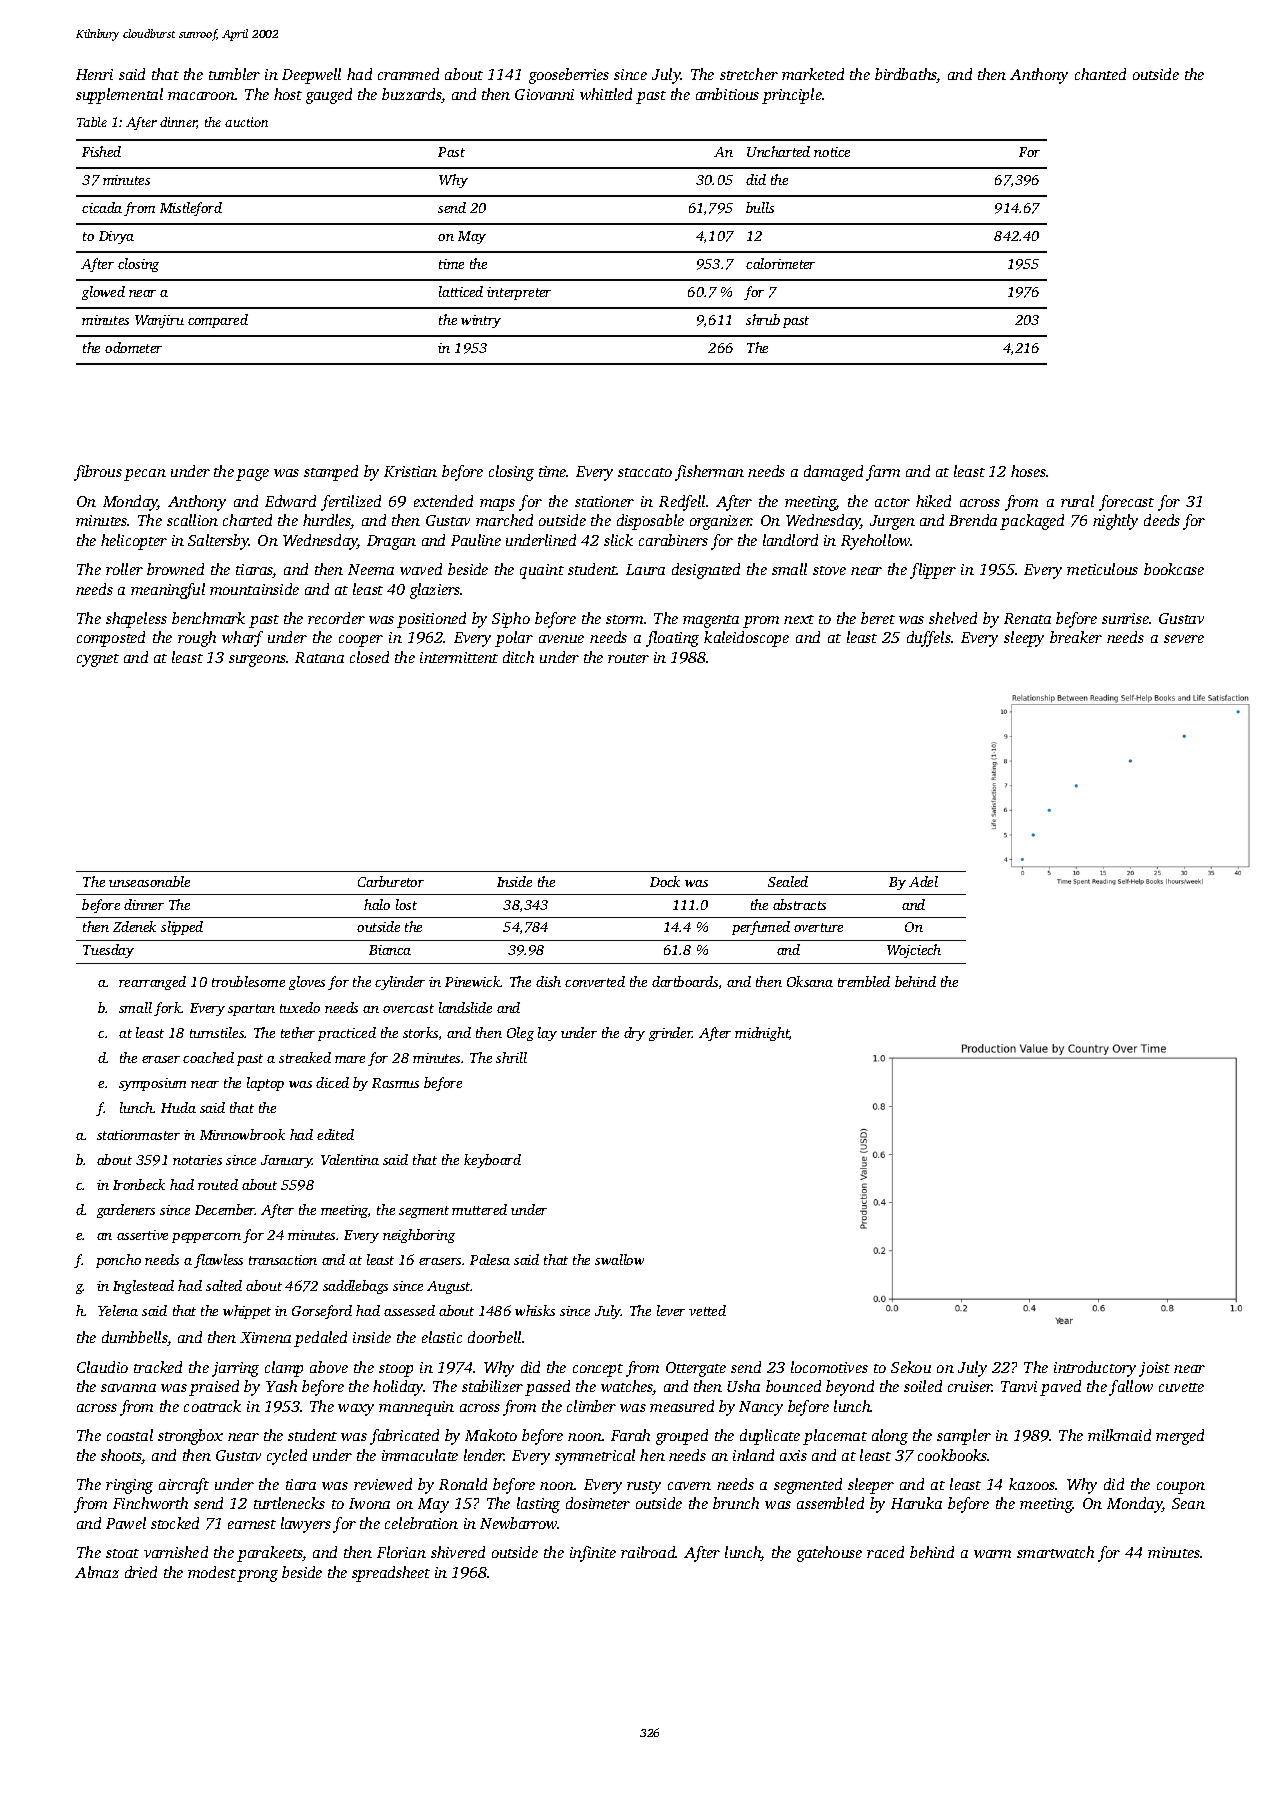 The width and height of the screenshot is (1281, 1812). I want to click on Ratana, so click(319, 657).
